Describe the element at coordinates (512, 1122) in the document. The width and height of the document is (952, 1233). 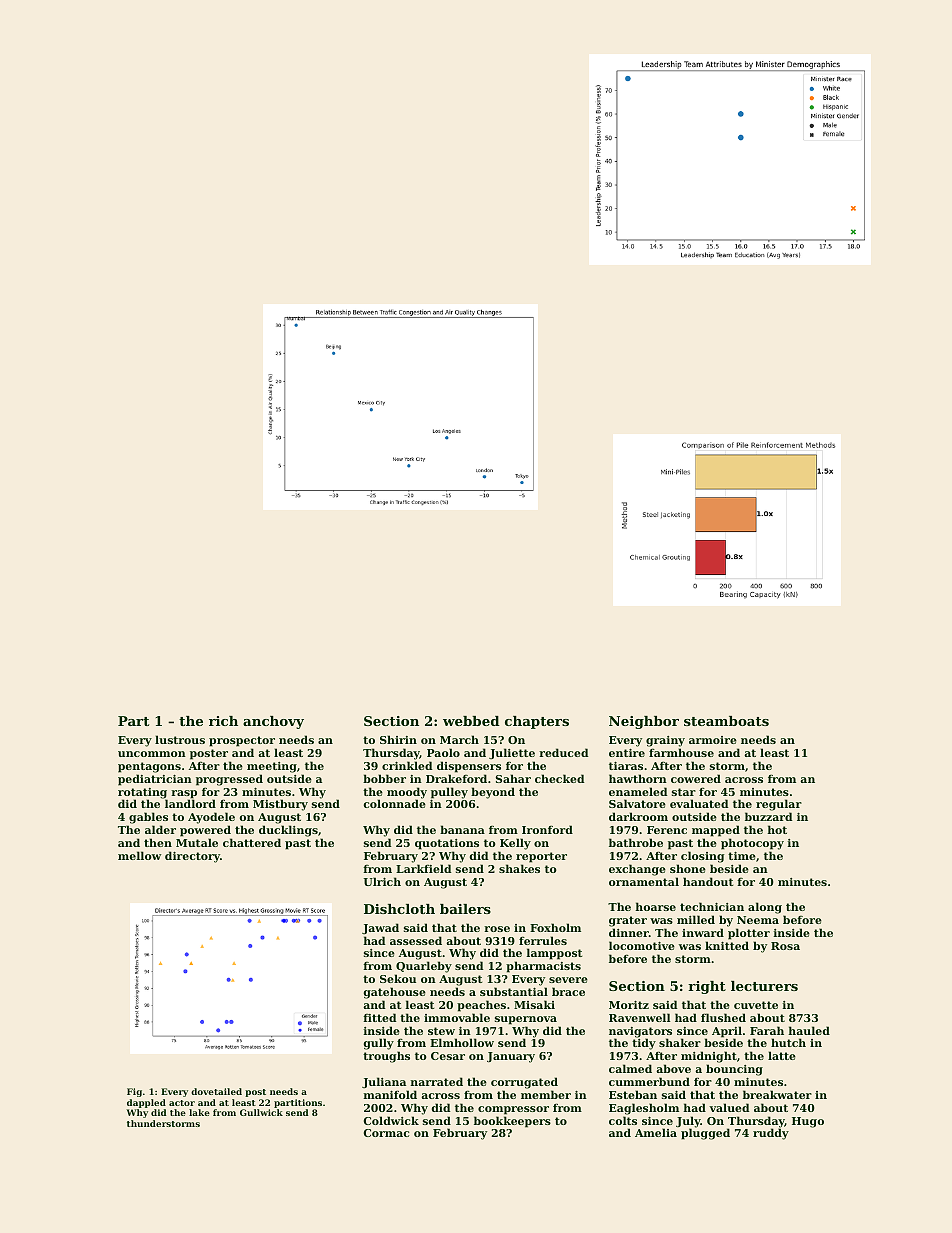
I see `bookkeepers` at that location.
